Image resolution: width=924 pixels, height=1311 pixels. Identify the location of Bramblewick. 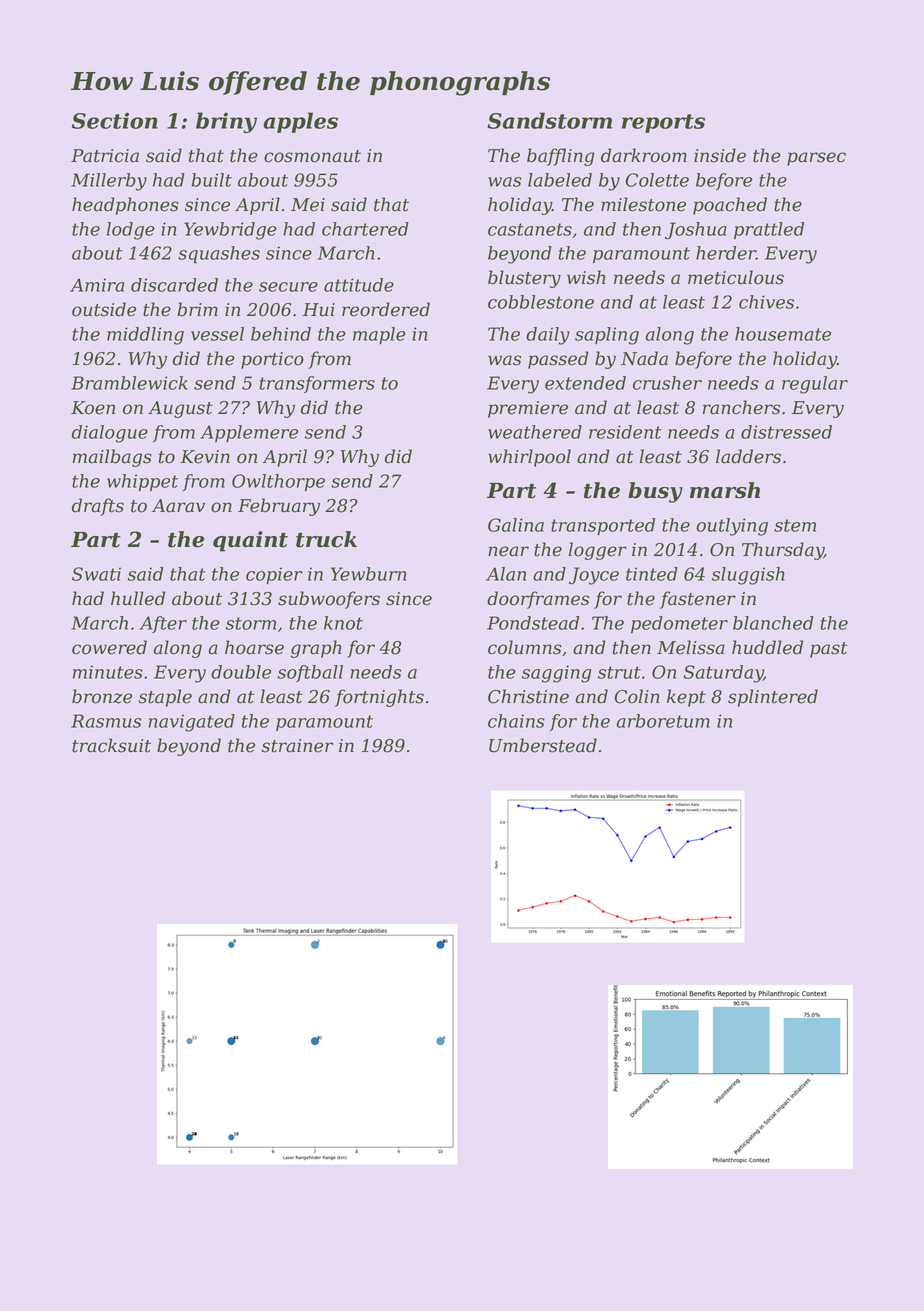
(129, 383).
